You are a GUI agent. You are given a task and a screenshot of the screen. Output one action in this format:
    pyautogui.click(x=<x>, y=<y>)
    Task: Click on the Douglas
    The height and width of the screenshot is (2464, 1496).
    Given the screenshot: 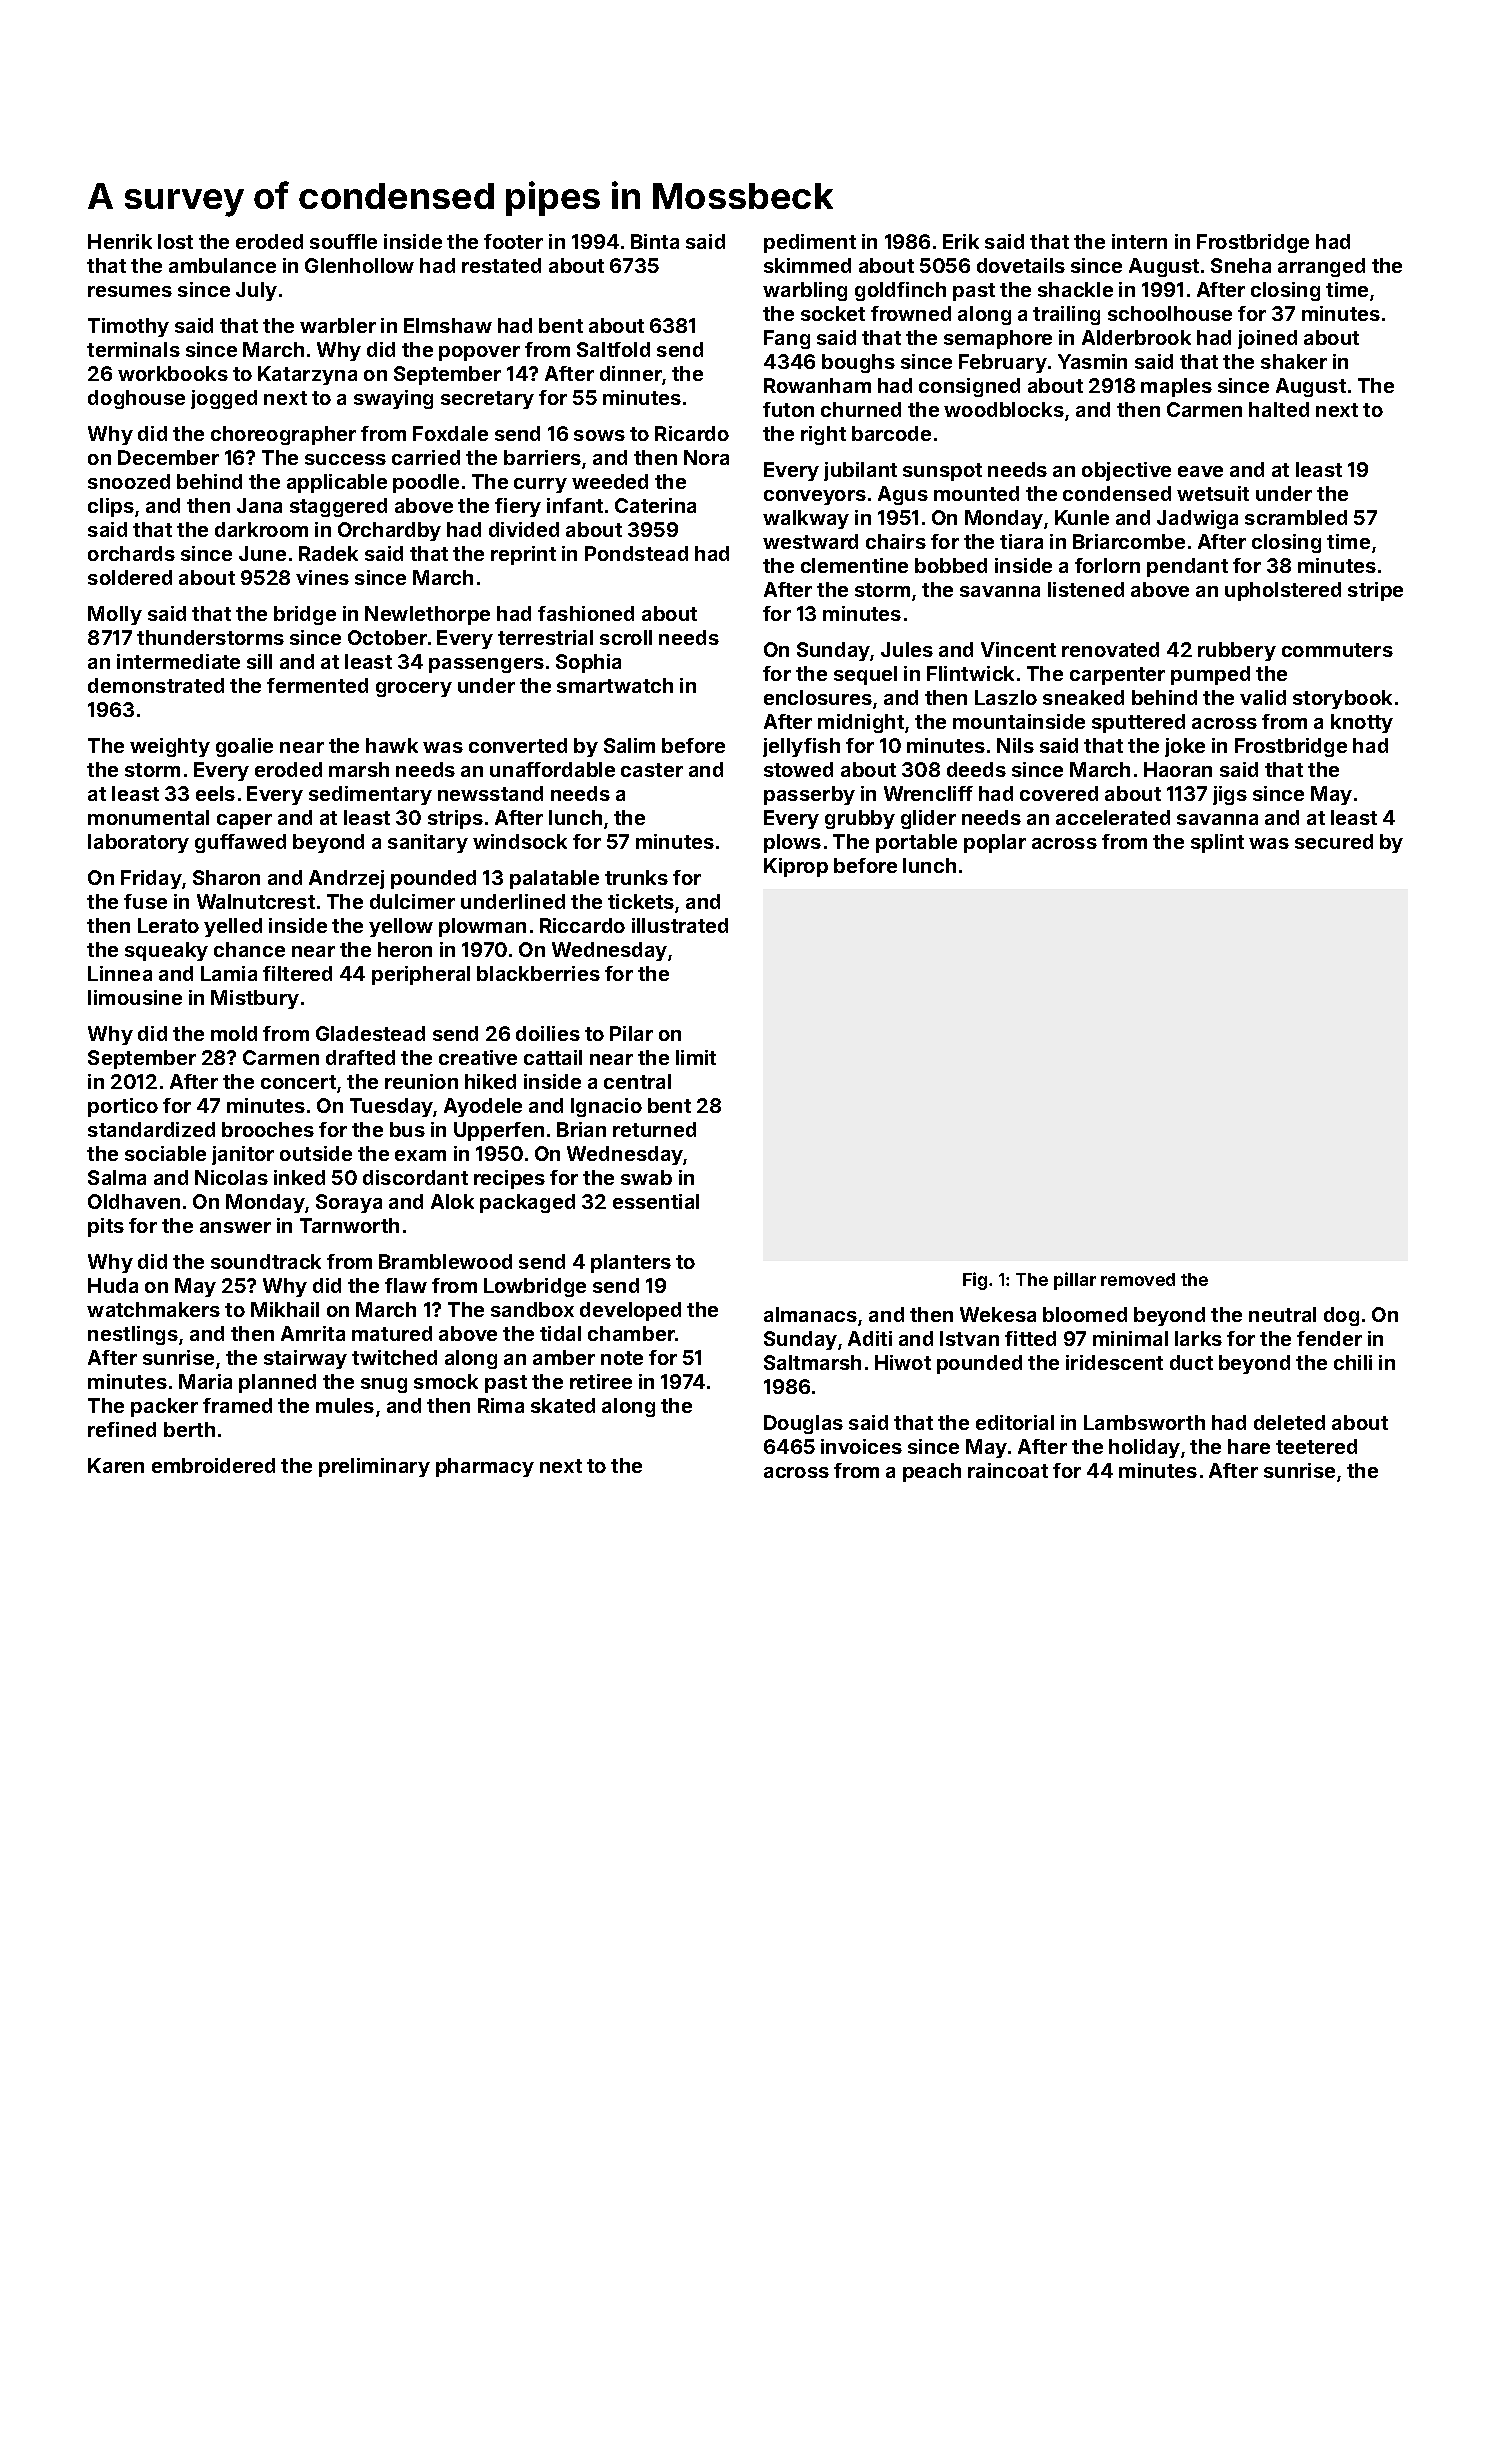 What is the action you would take?
    pyautogui.click(x=803, y=1424)
